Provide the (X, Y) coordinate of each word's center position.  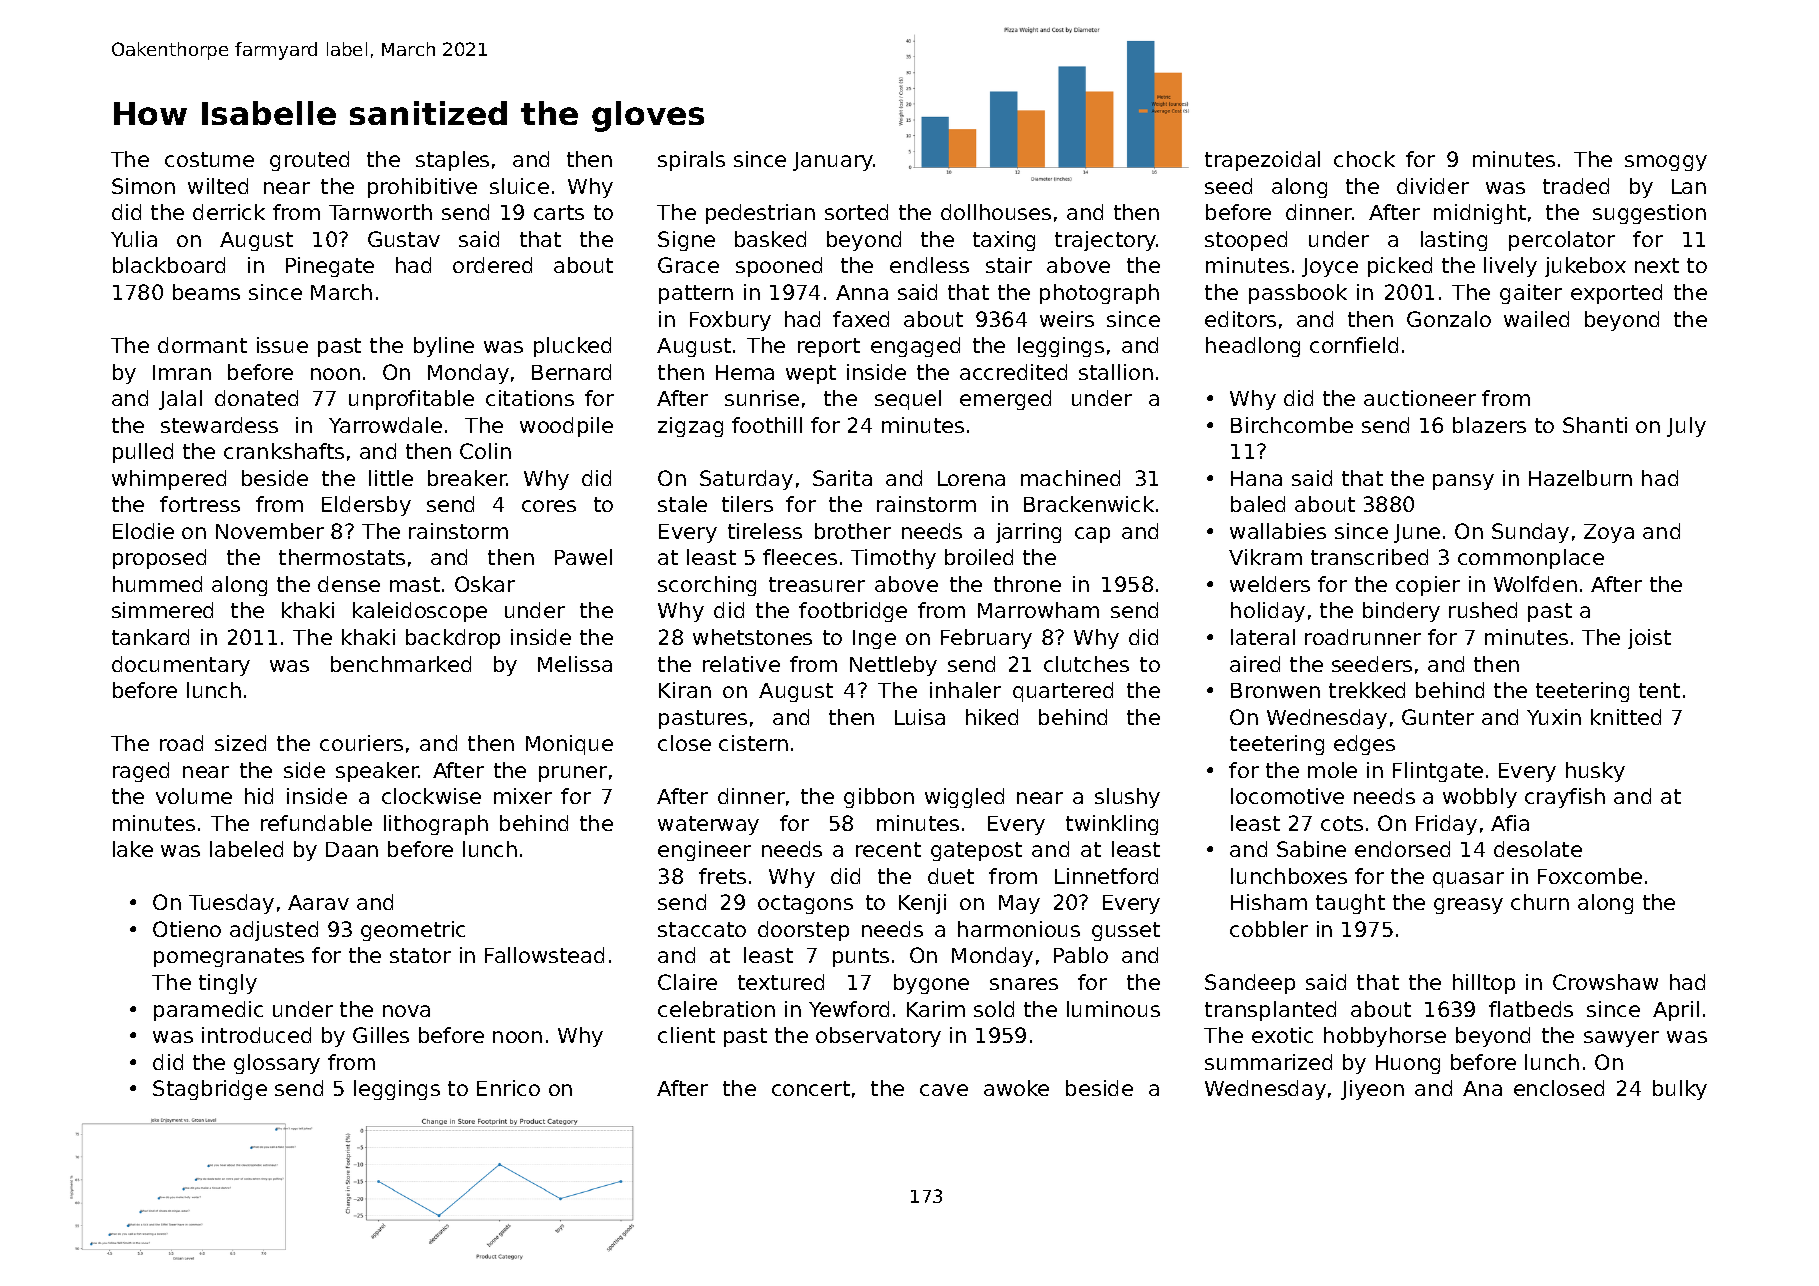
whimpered (169, 480)
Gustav (404, 239)
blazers (1489, 425)
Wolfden (1535, 584)
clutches (1086, 664)
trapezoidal (1262, 161)
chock (1364, 159)
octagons (805, 904)
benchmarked (401, 664)
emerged (1005, 400)
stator (420, 955)
